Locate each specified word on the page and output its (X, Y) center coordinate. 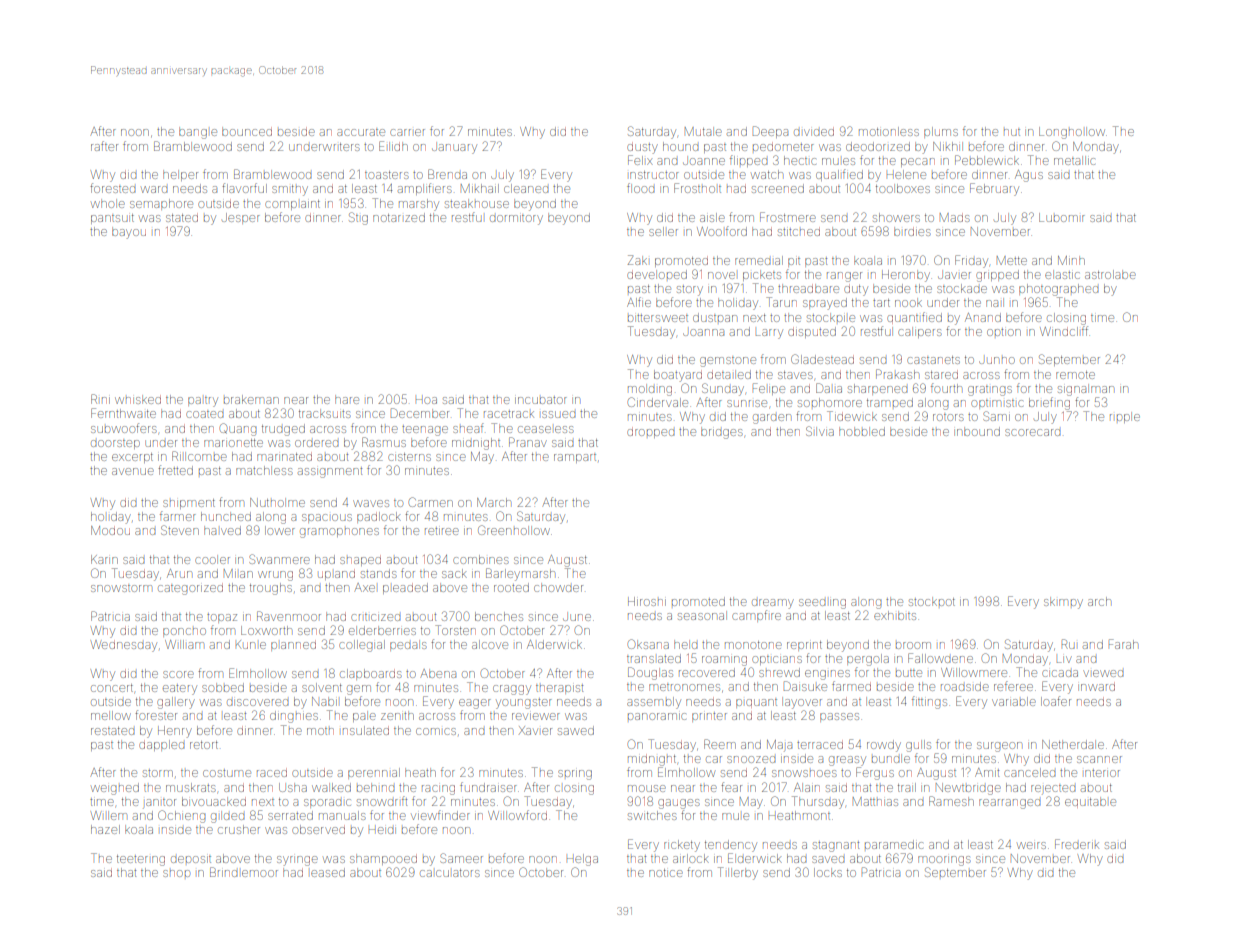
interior (1102, 773)
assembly (654, 703)
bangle (198, 133)
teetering (141, 860)
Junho (997, 360)
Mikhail (480, 188)
